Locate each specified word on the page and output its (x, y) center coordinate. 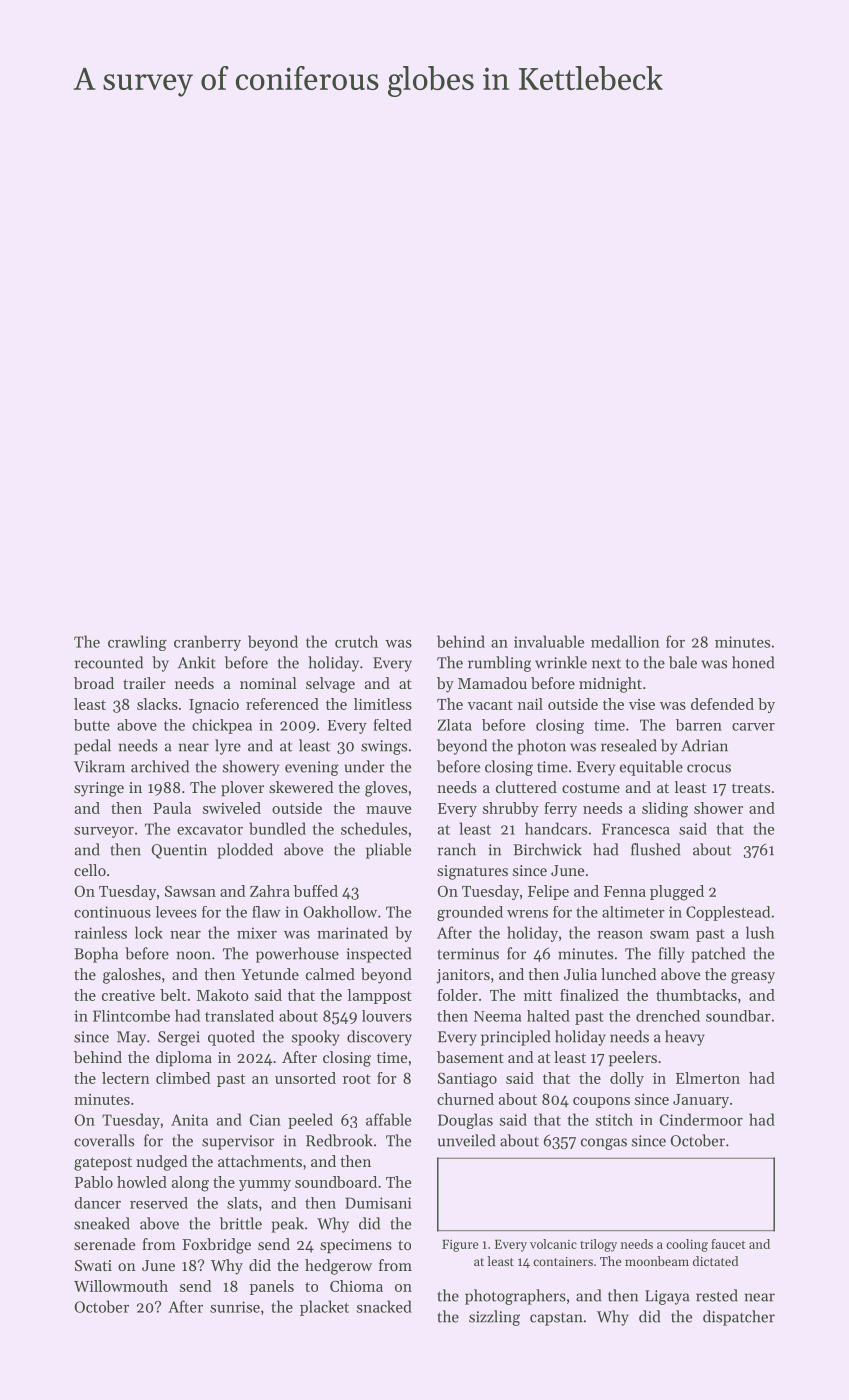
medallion (625, 641)
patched (718, 955)
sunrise (235, 1307)
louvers (387, 1016)
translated (239, 1016)
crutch (356, 641)
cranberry (207, 643)
